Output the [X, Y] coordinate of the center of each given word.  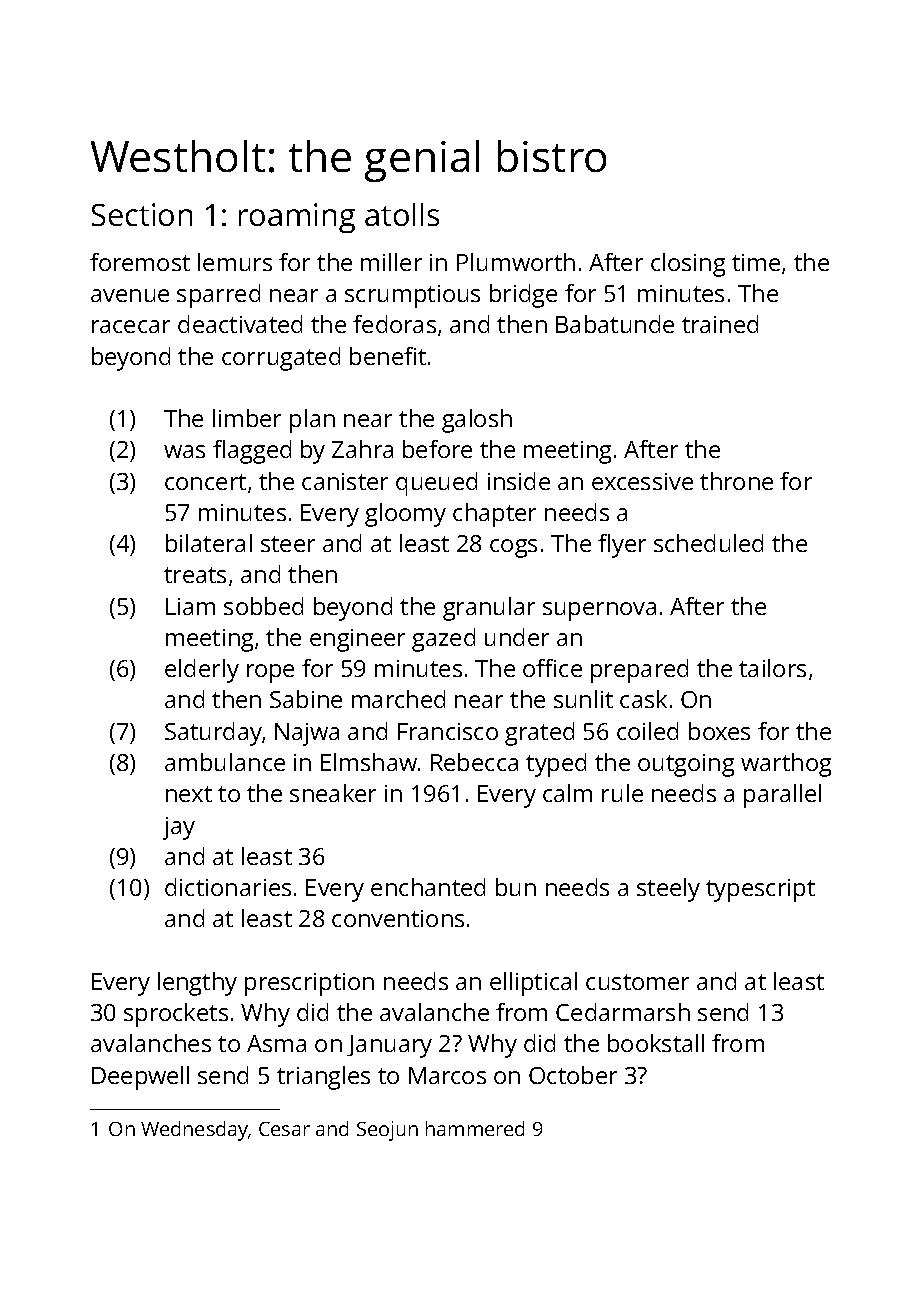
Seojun [387, 1131]
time [756, 262]
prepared [639, 671]
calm [567, 793]
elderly [202, 671]
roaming [297, 218]
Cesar [284, 1129]
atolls [402, 214]
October [573, 1075]
